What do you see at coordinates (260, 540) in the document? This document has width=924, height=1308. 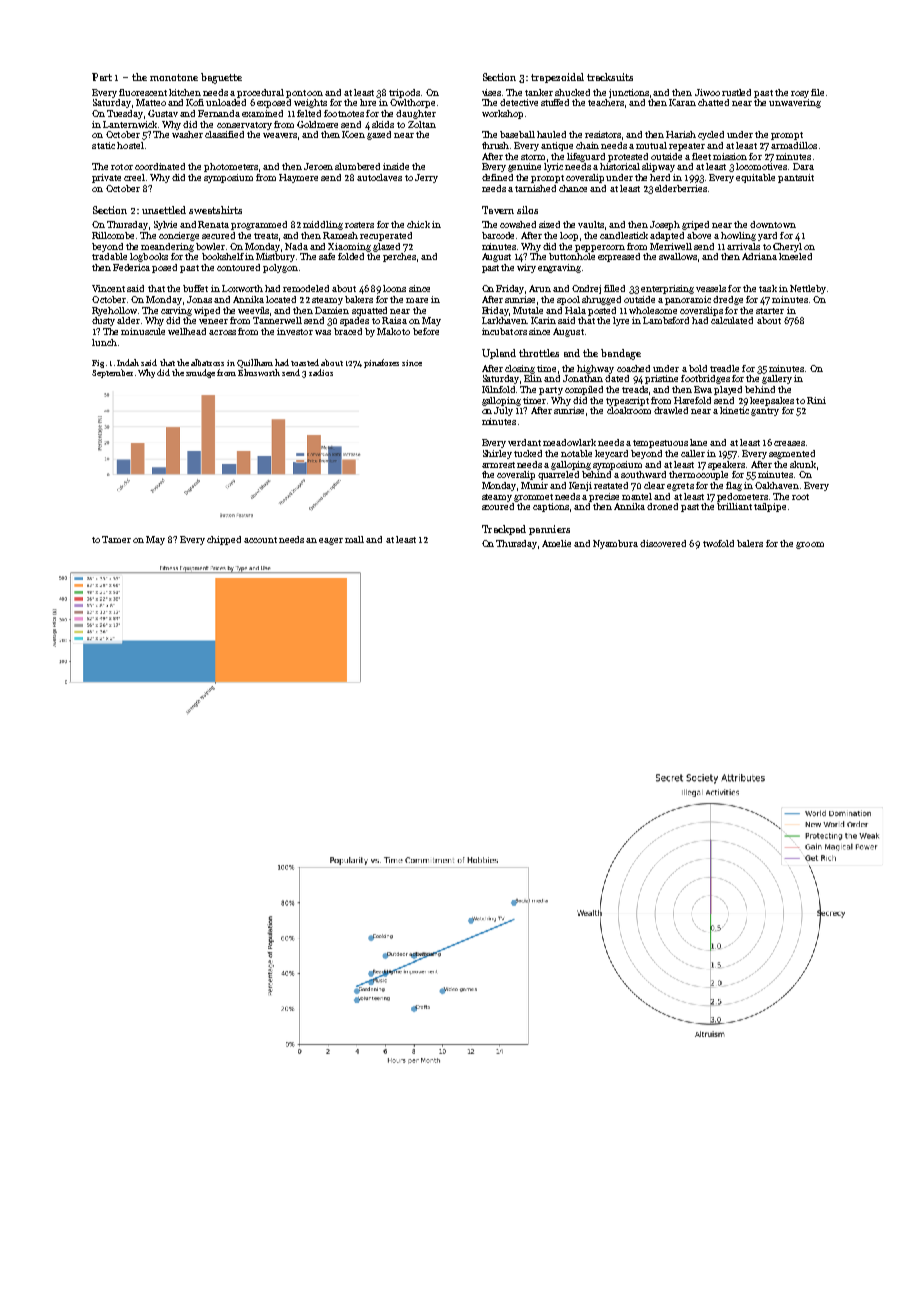 I see `account` at bounding box center [260, 540].
